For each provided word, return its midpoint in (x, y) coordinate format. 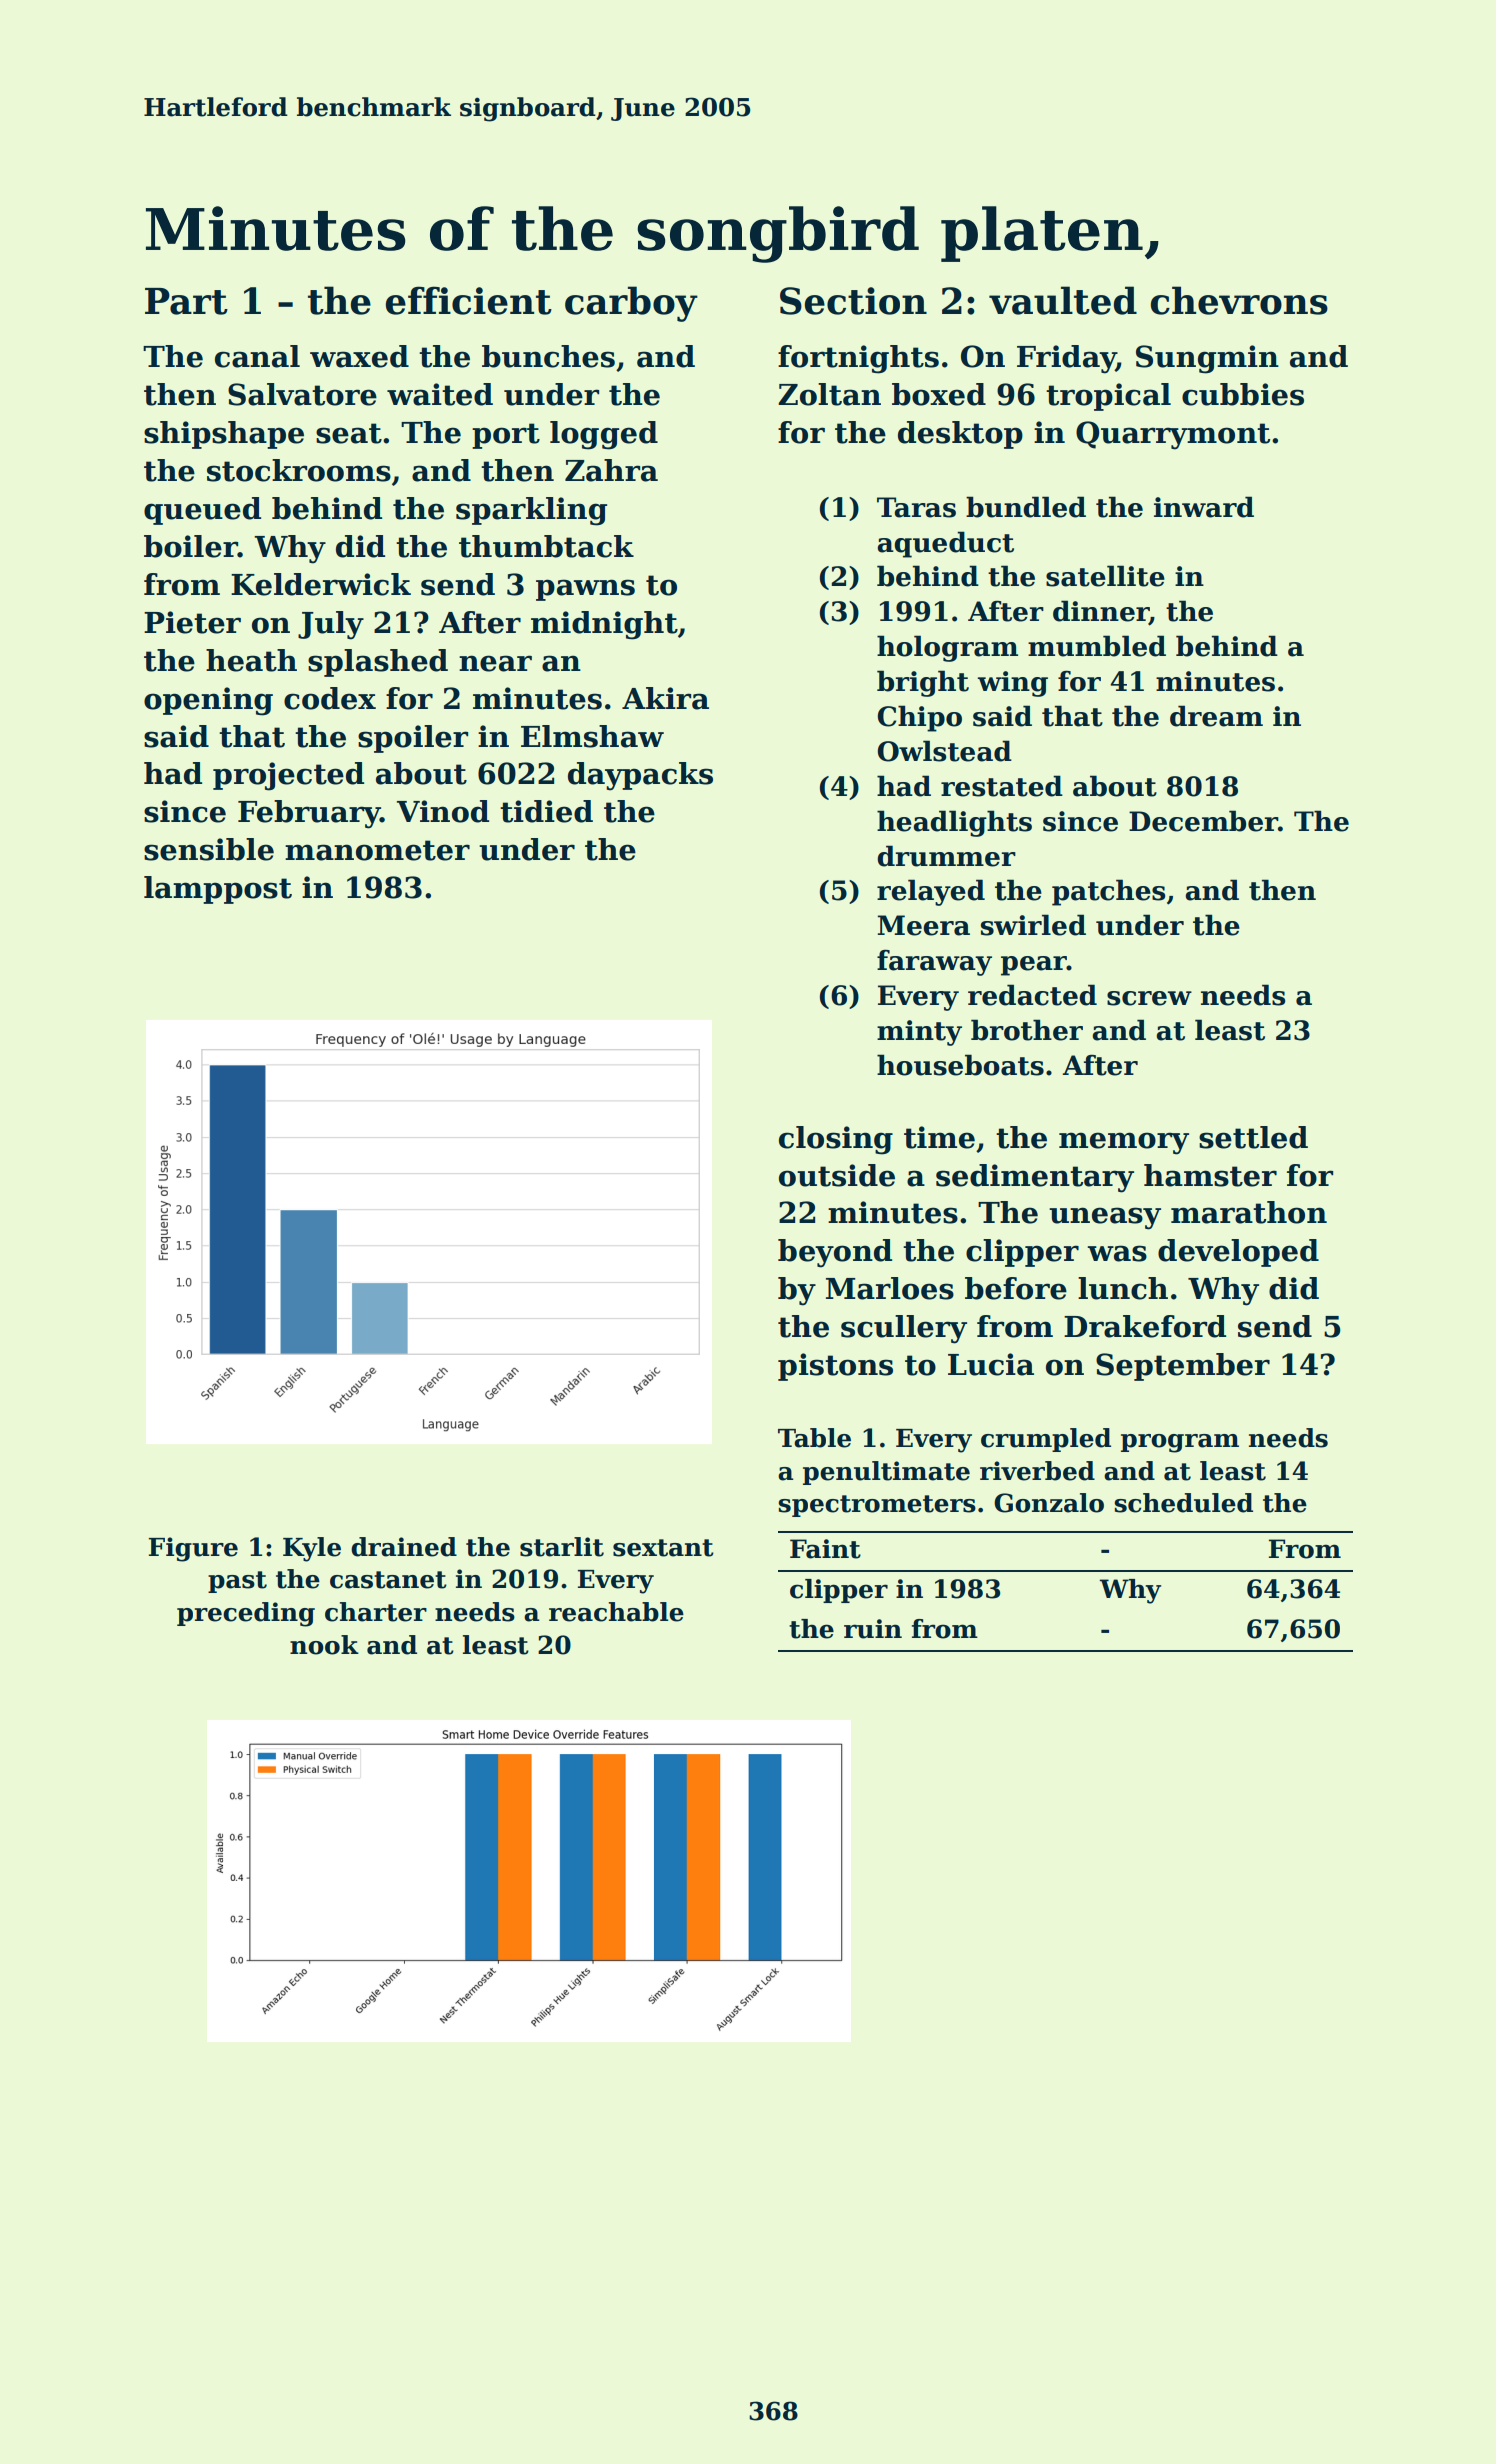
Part (186, 301)
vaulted (1063, 300)
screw (1149, 998)
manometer (377, 850)
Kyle (312, 1549)
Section (853, 301)
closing (836, 1140)
